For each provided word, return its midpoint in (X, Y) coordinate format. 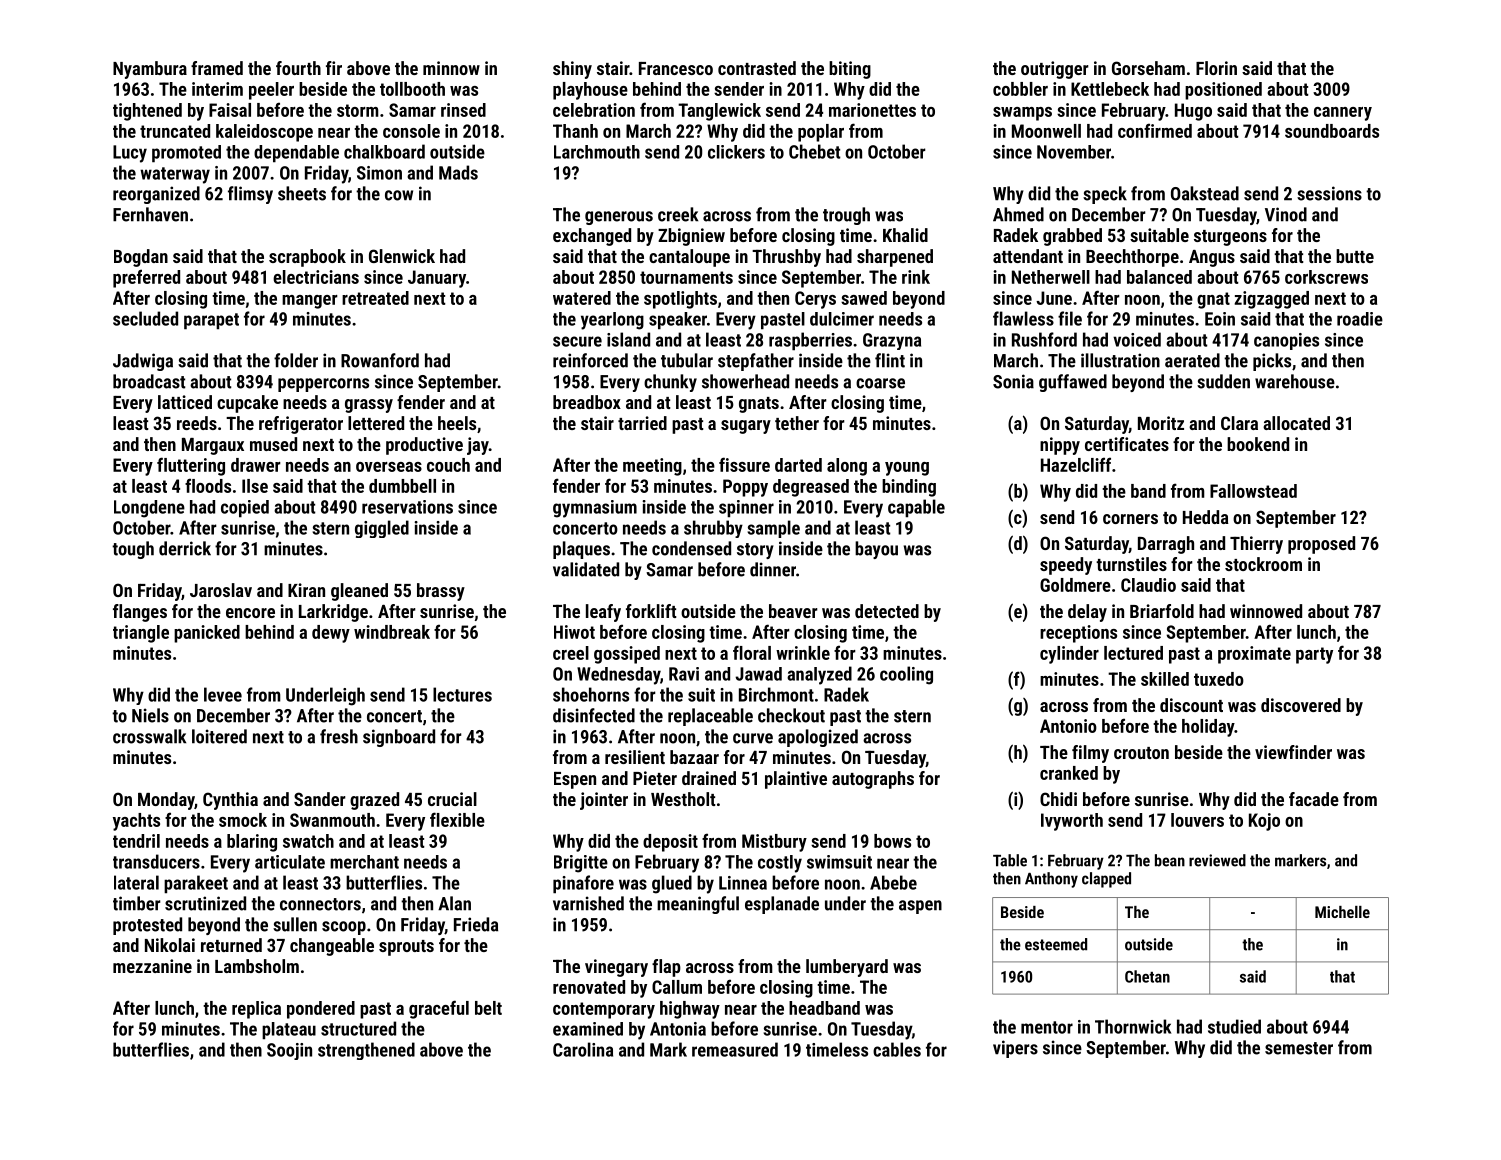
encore (250, 613)
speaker (678, 321)
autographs (873, 780)
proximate (1254, 655)
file (1070, 318)
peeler (271, 91)
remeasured (735, 1049)
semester (1299, 1048)
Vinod (1286, 214)
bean (1170, 860)
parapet (211, 321)
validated (586, 569)
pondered (321, 1010)
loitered (219, 736)
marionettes (872, 110)
